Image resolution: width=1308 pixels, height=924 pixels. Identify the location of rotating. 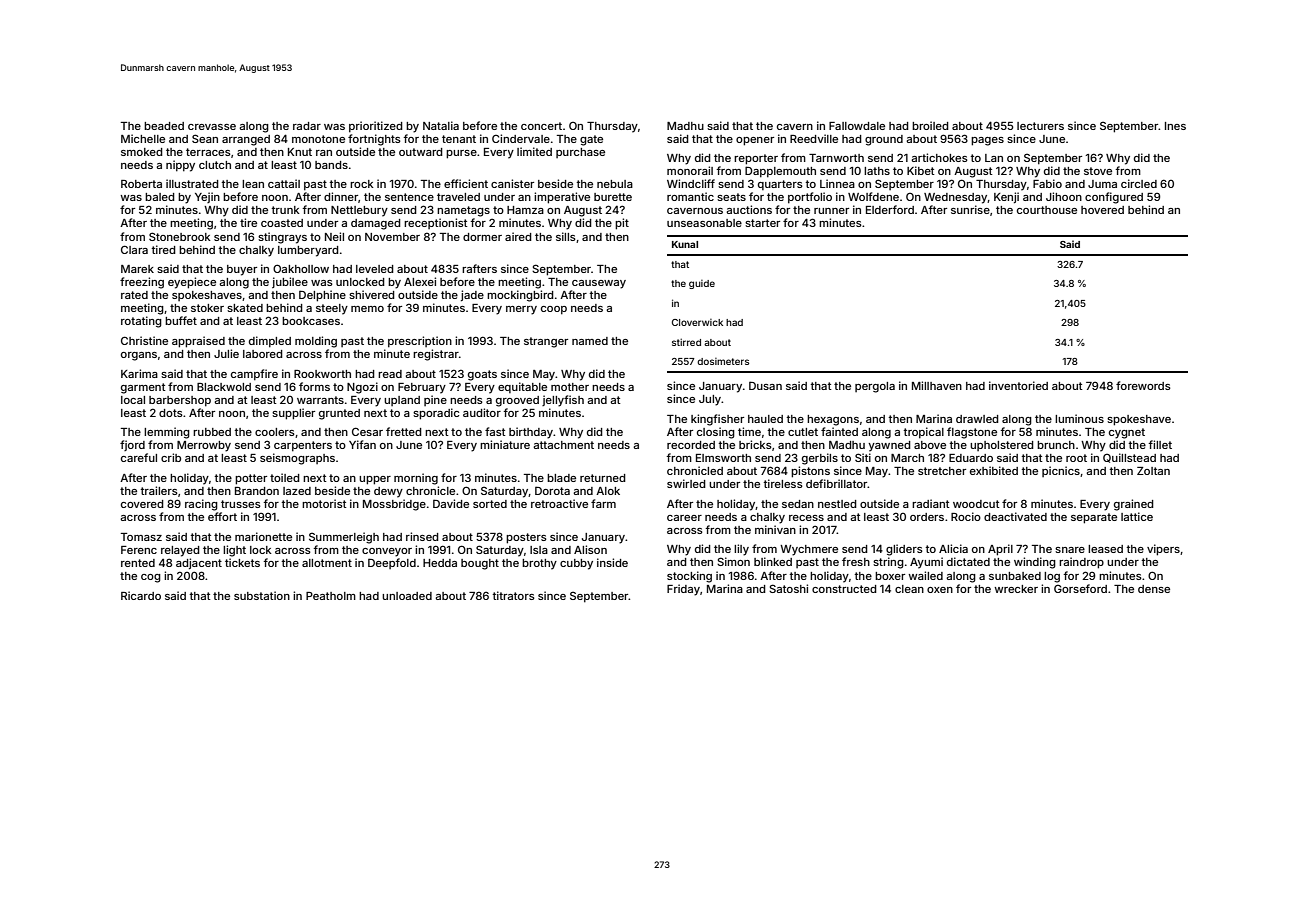
(141, 322).
